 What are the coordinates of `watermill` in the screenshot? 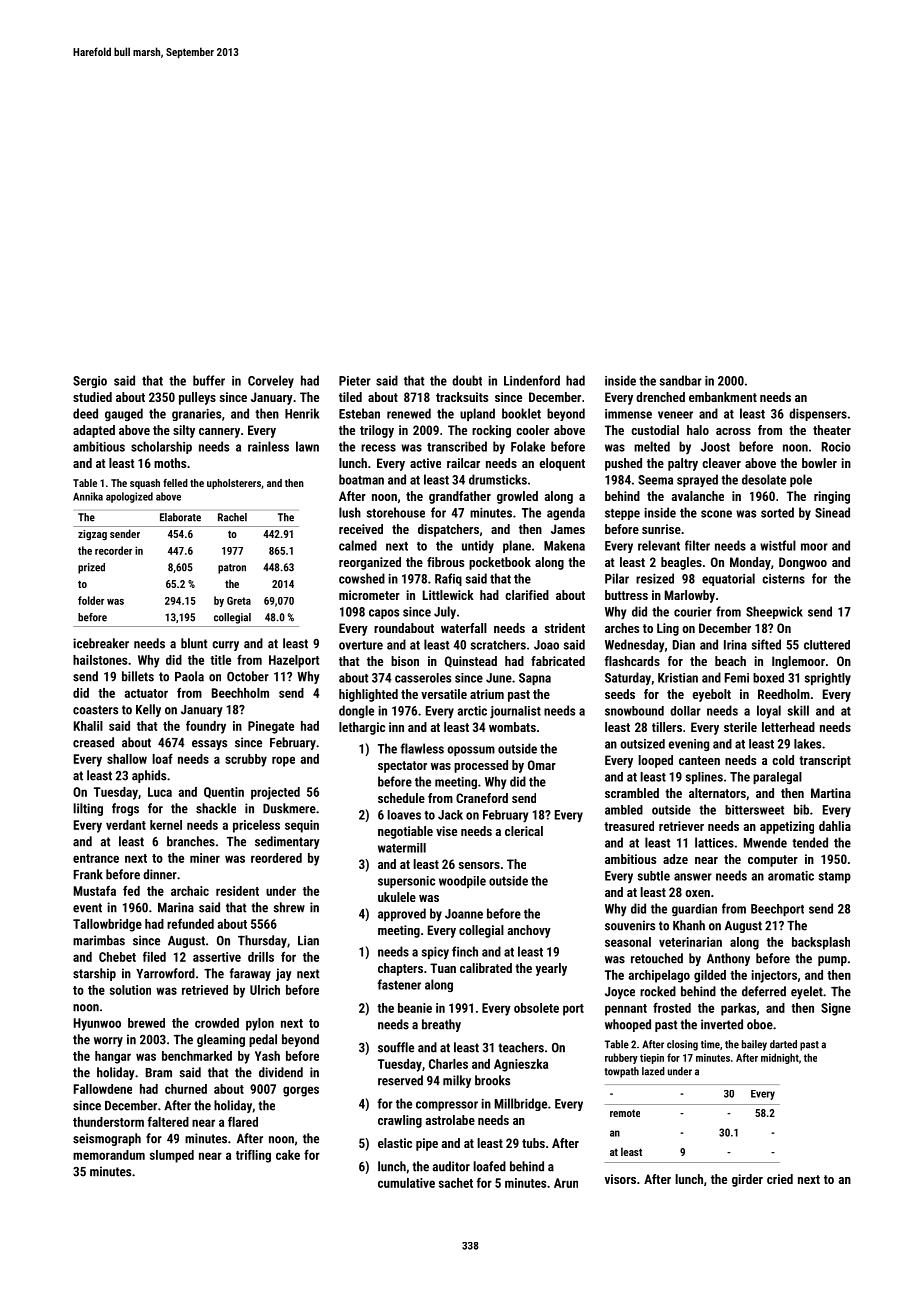 It's located at (402, 848).
